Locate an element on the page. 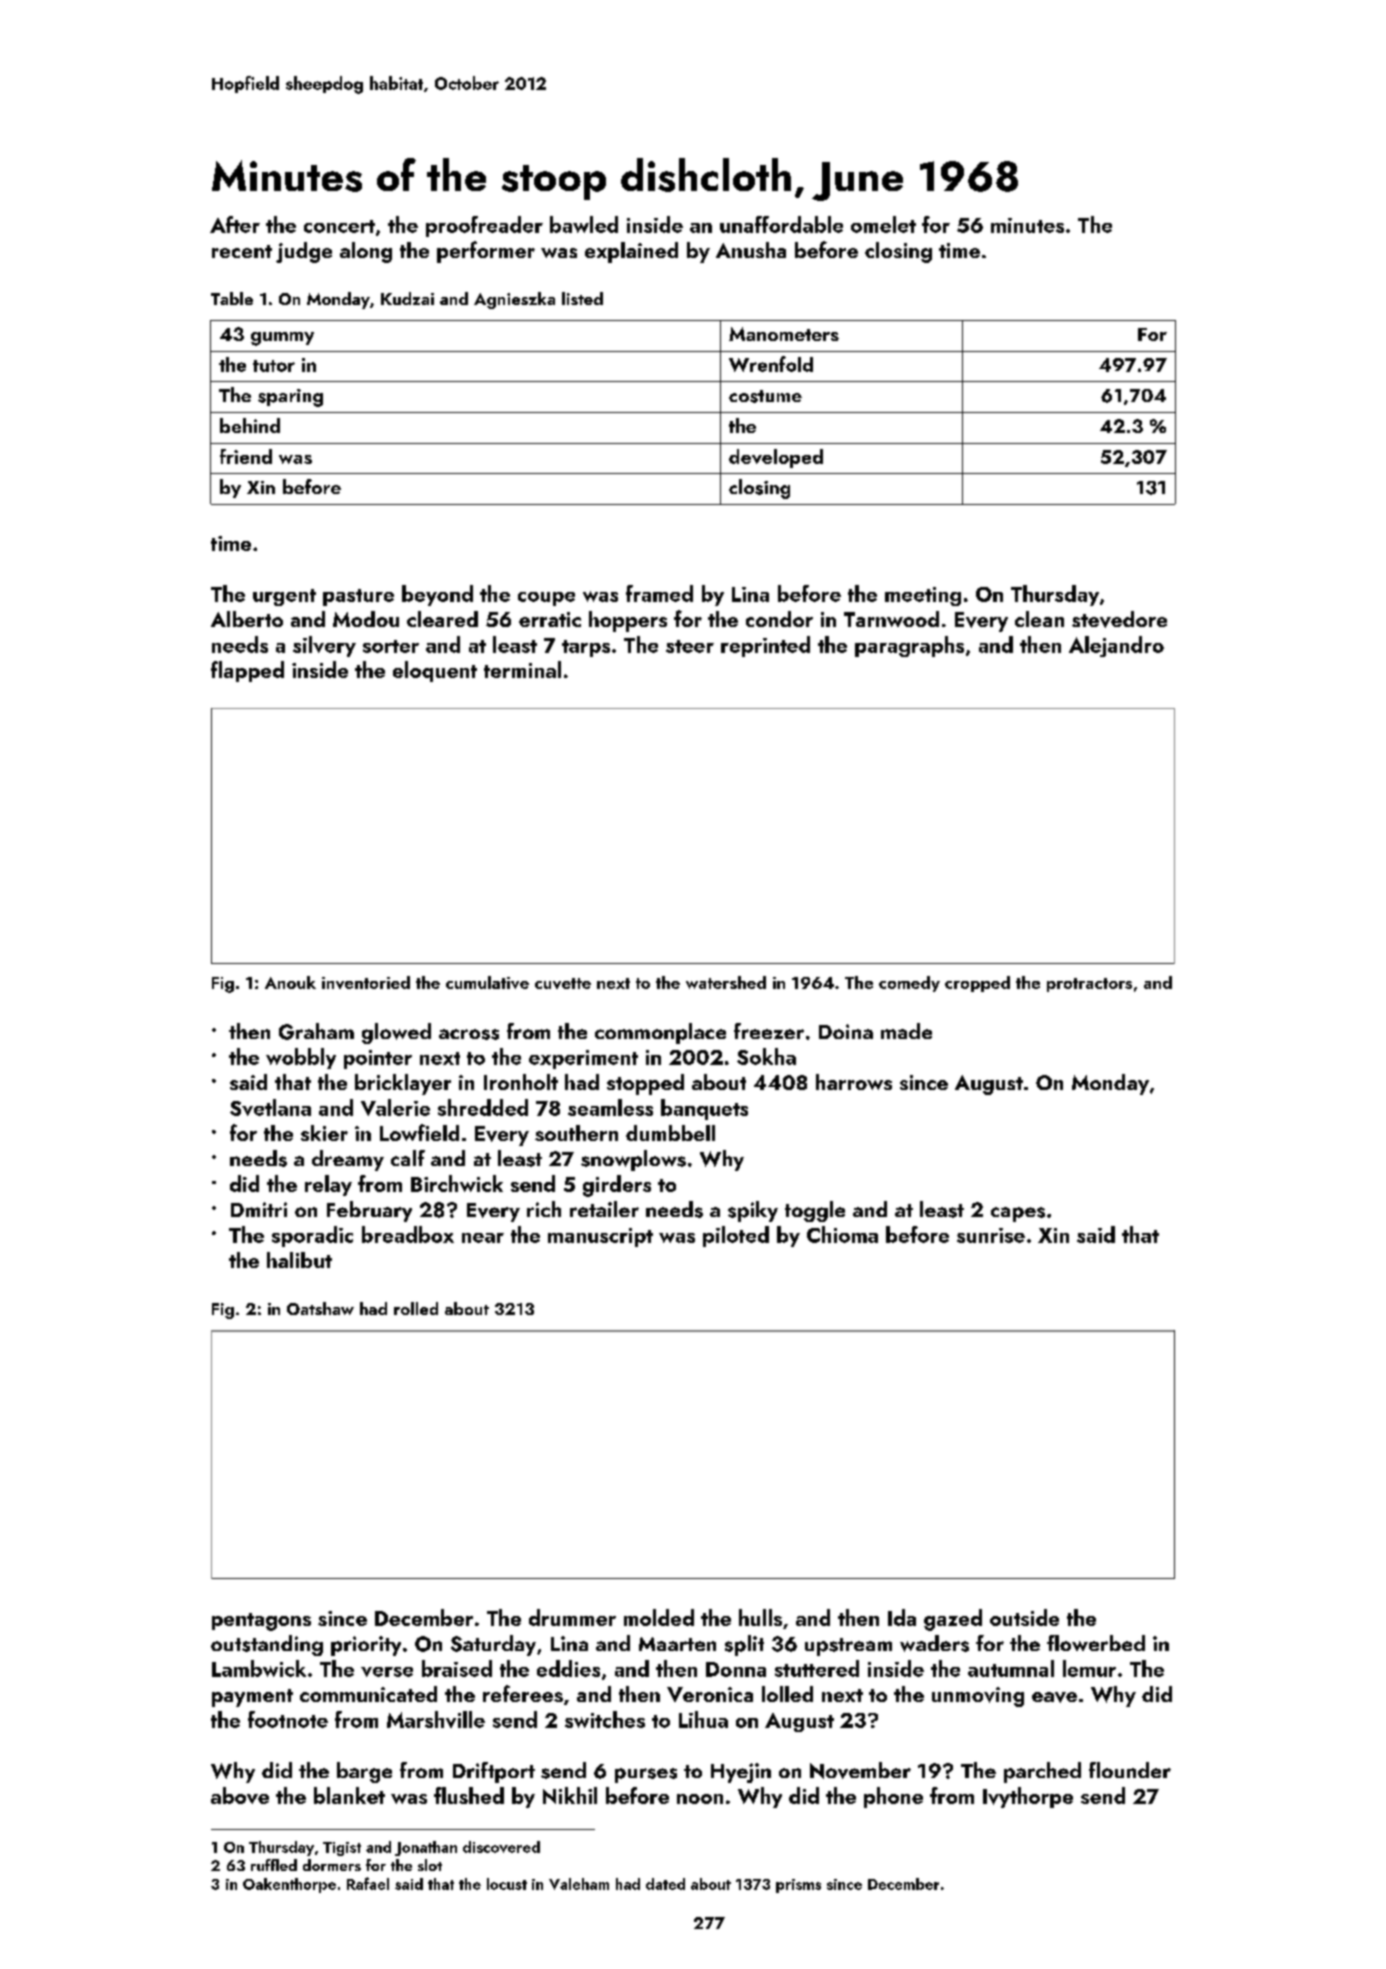 This document has width=1386, height=1969. spiky is located at coordinates (753, 1211).
